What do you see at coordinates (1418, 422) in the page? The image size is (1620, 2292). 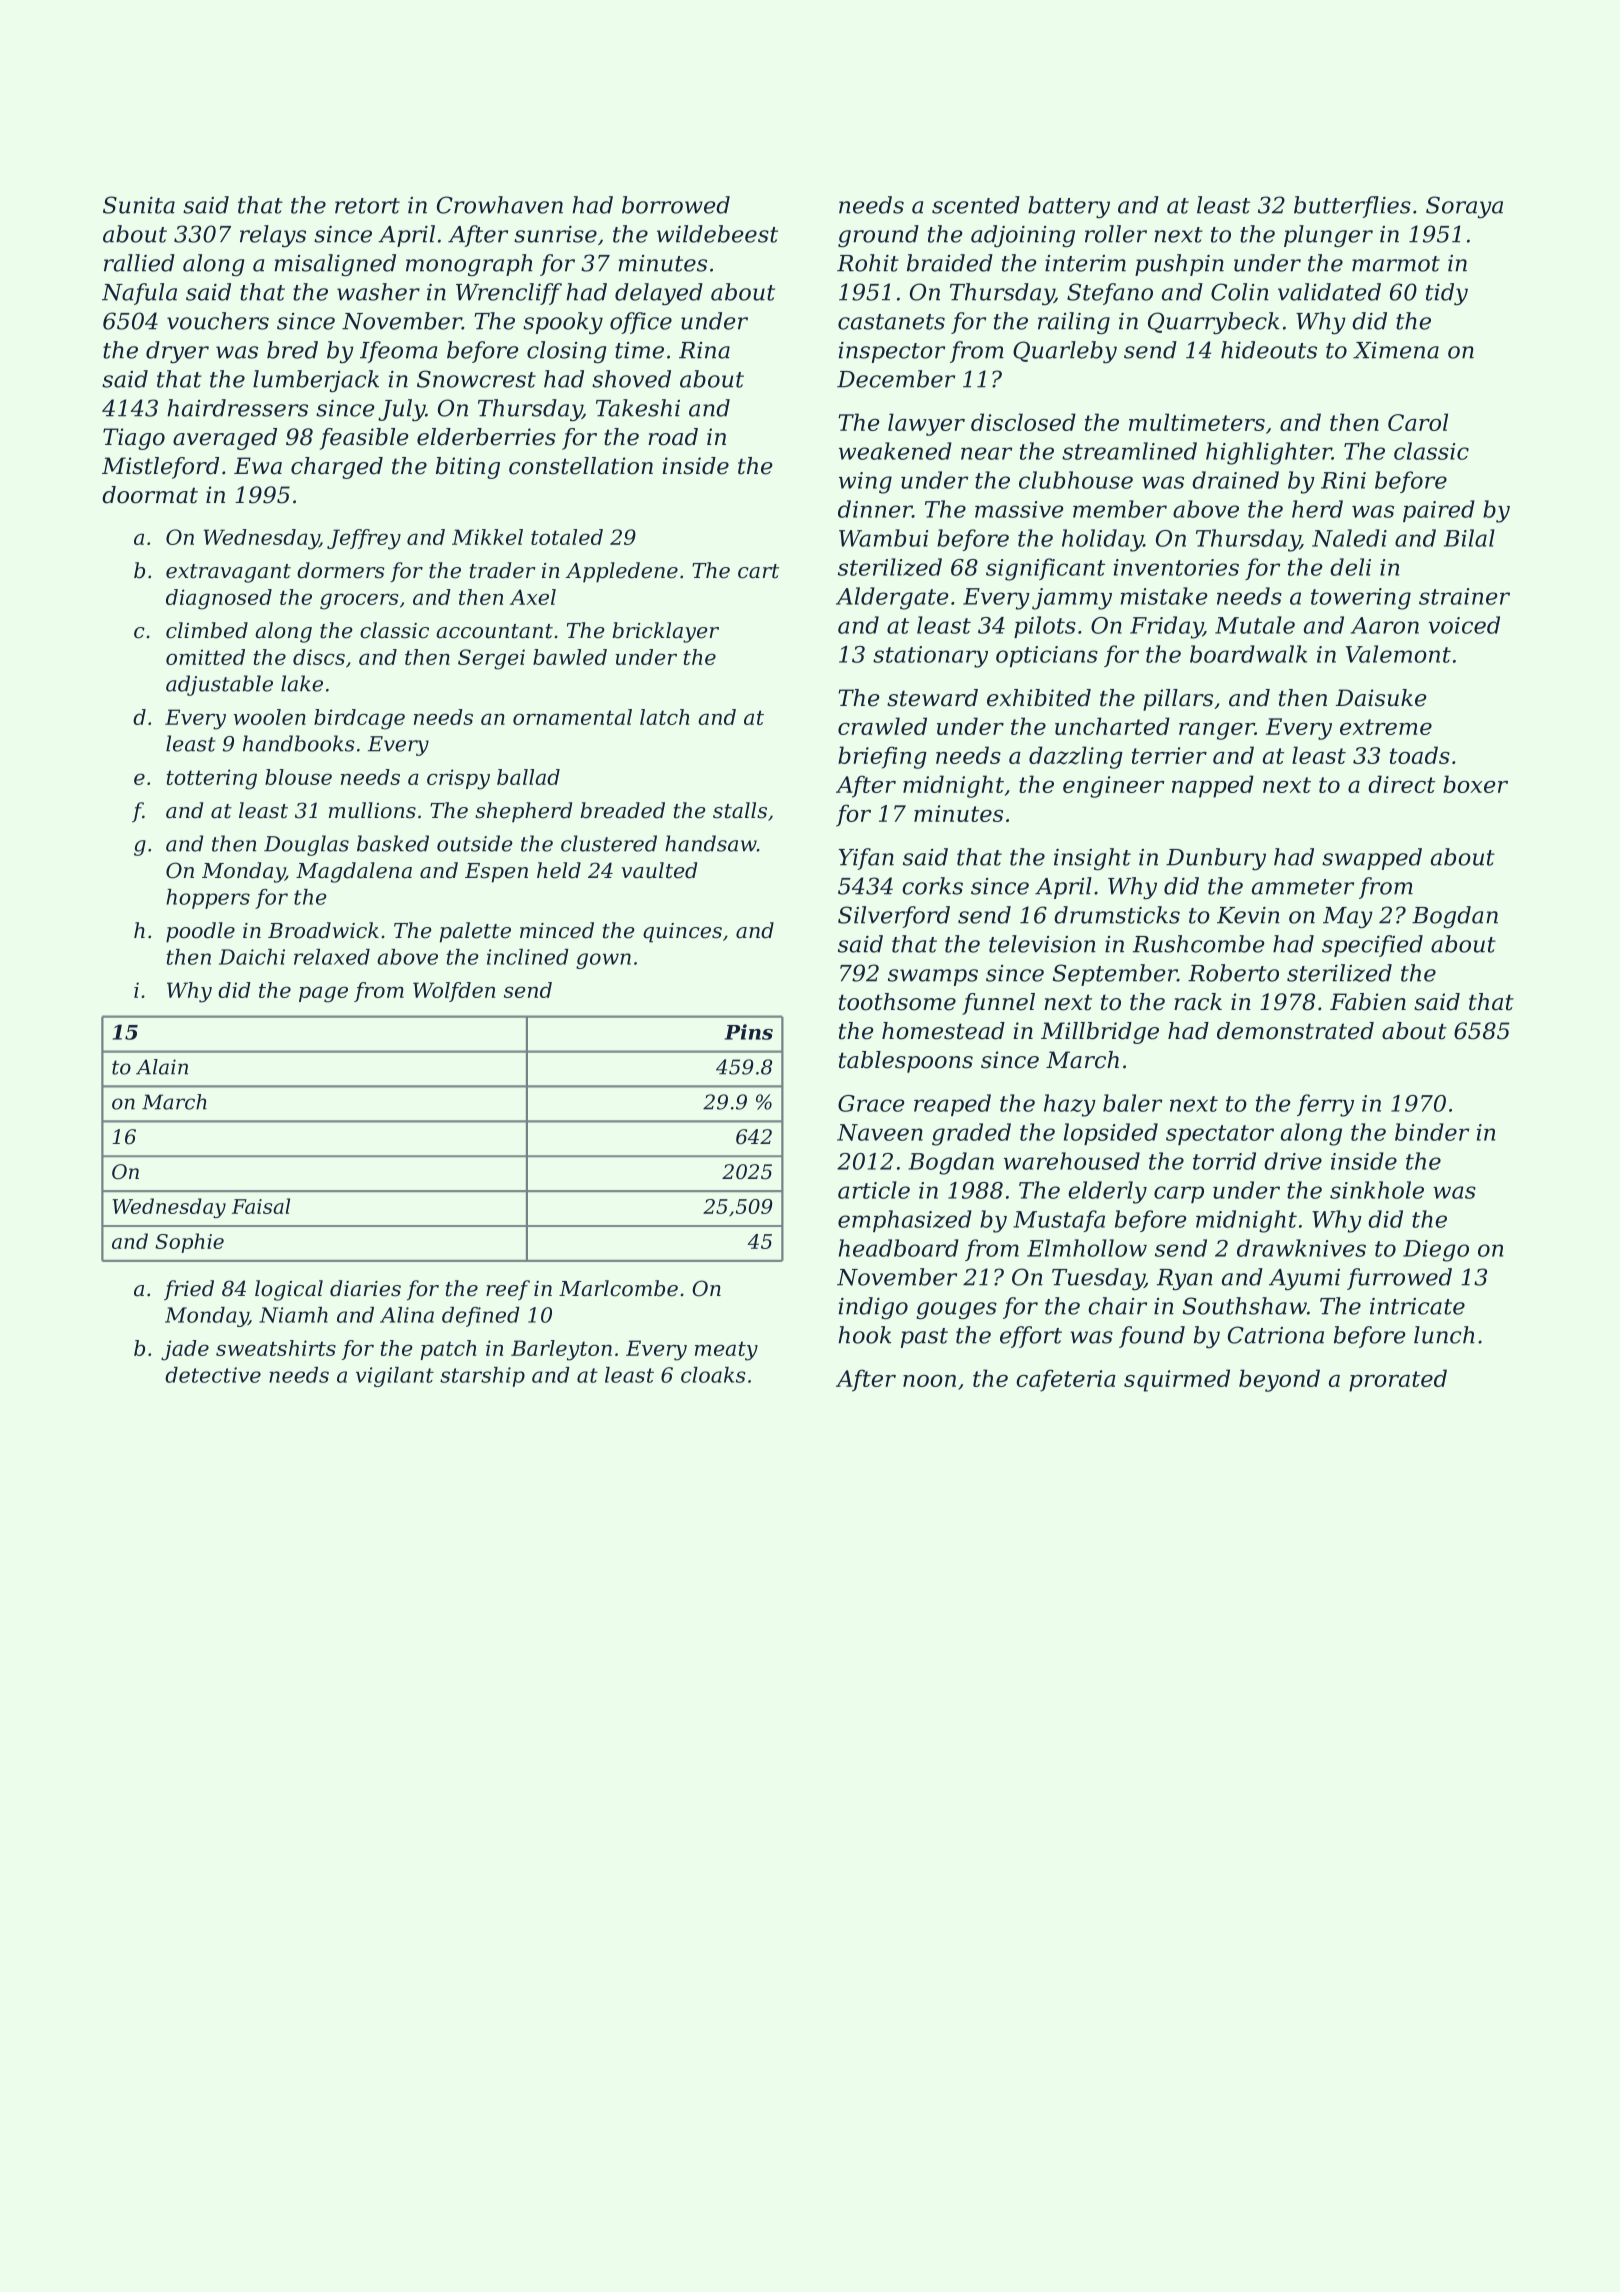 I see `Carol` at bounding box center [1418, 422].
